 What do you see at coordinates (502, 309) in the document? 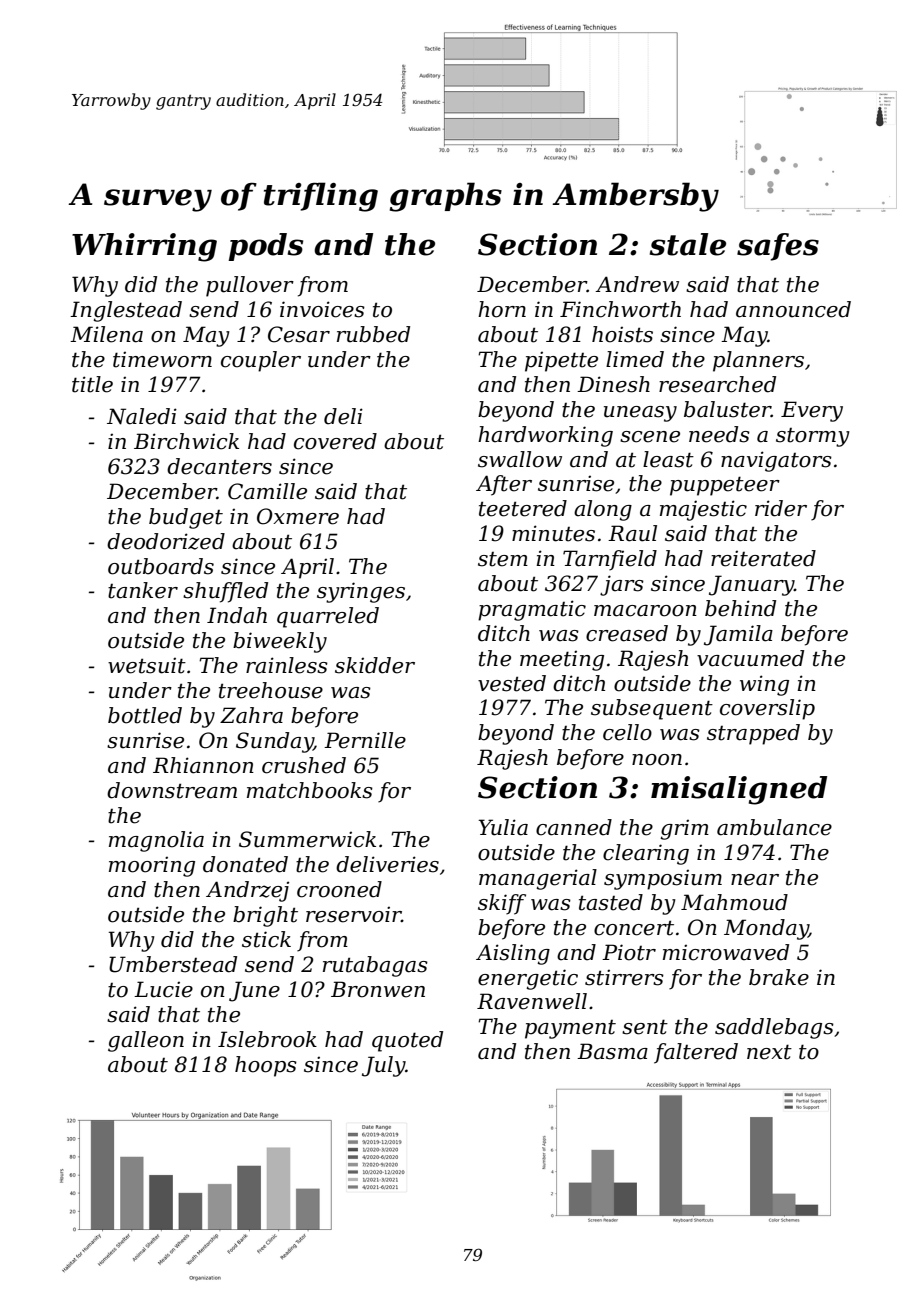
I see `horn` at bounding box center [502, 309].
